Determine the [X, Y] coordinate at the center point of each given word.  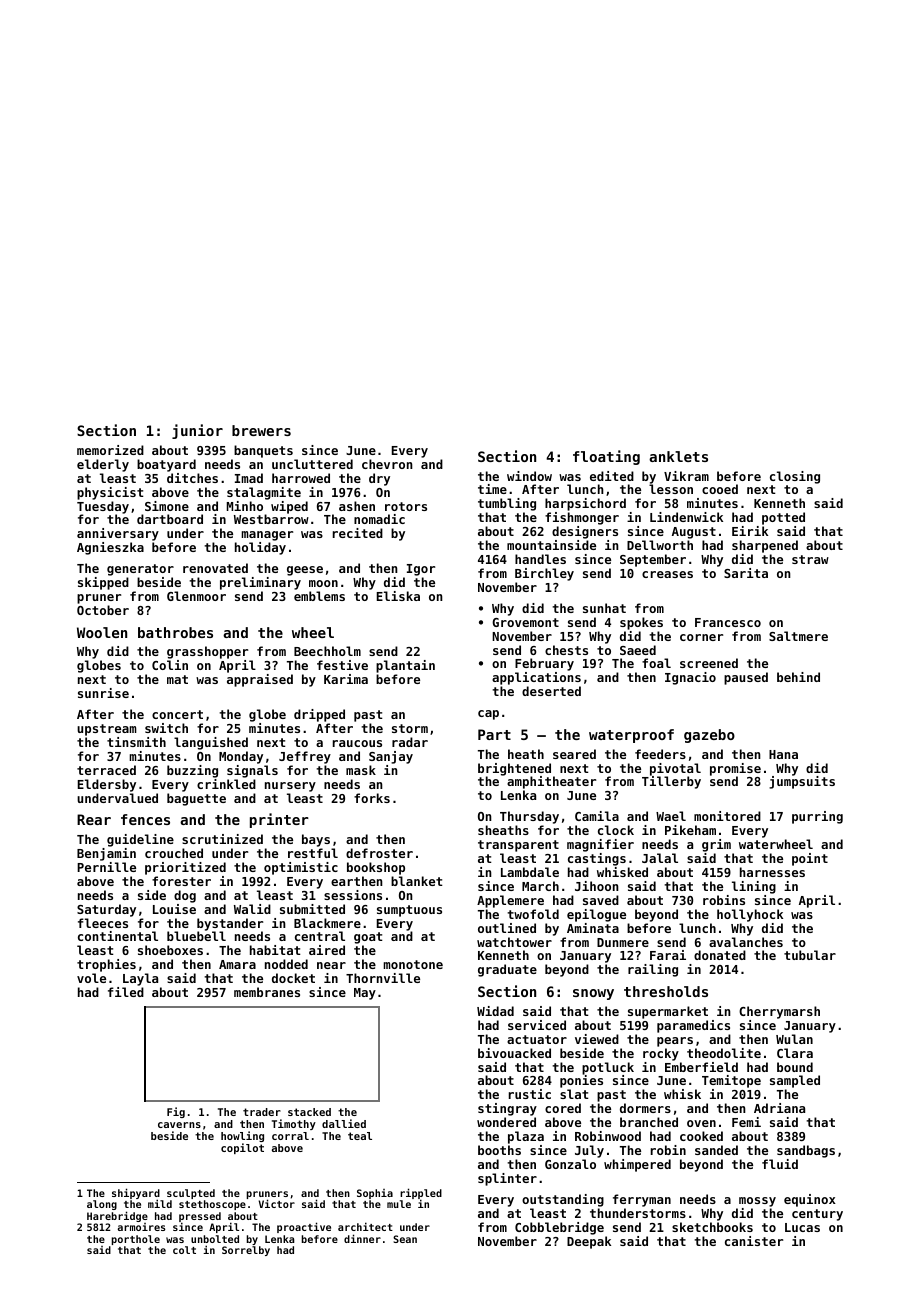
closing [795, 477]
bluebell [196, 936]
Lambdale [530, 872]
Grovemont [525, 622]
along [102, 1205]
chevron [387, 464]
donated [720, 955]
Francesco [728, 622]
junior [197, 431]
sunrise [103, 693]
